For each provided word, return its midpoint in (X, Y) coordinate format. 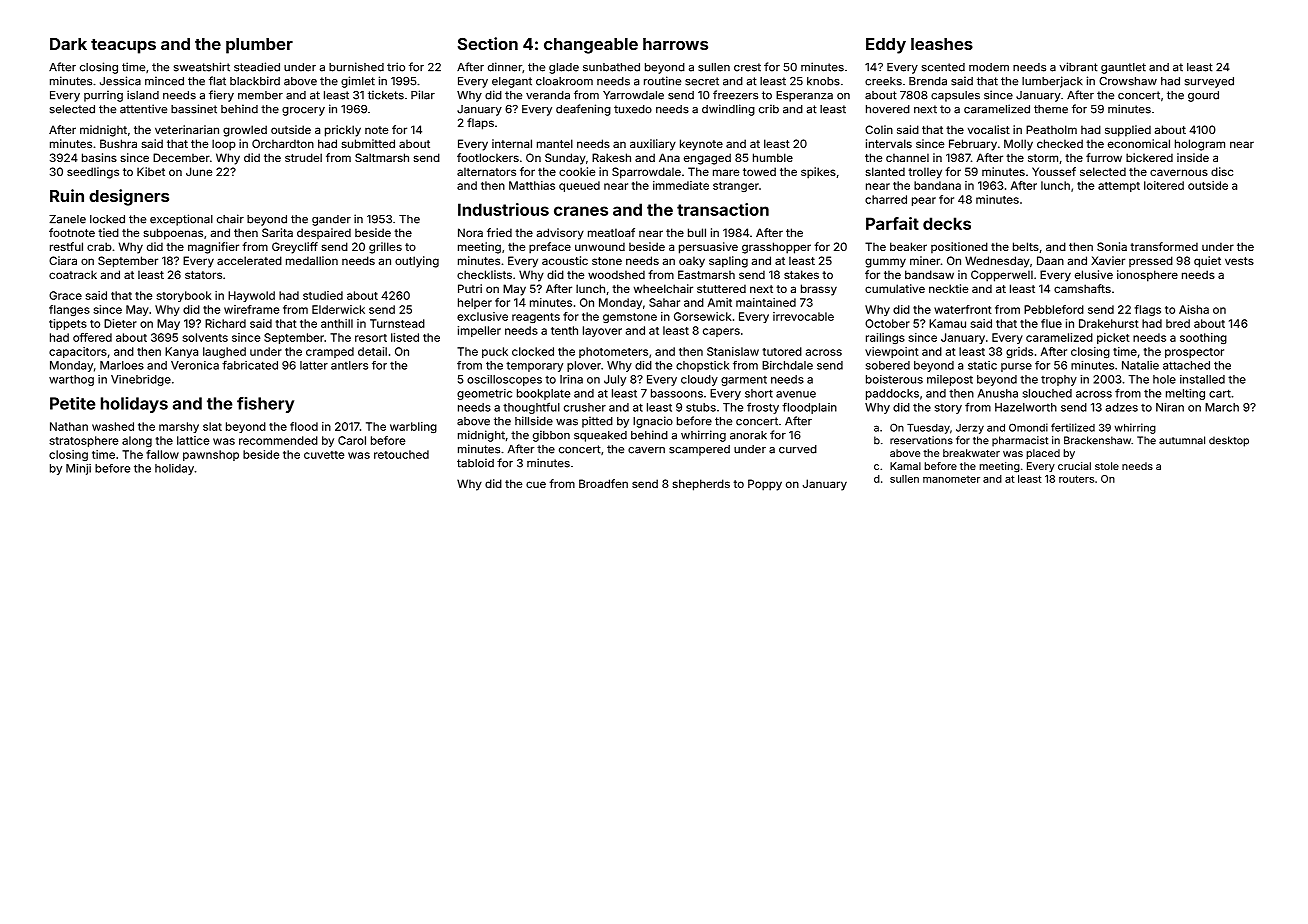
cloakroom (564, 81)
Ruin (67, 195)
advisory (560, 234)
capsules (955, 96)
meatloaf (611, 232)
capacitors (78, 352)
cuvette (324, 455)
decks (947, 223)
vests (1239, 261)
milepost (950, 380)
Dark (68, 44)
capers (721, 332)
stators (203, 275)
